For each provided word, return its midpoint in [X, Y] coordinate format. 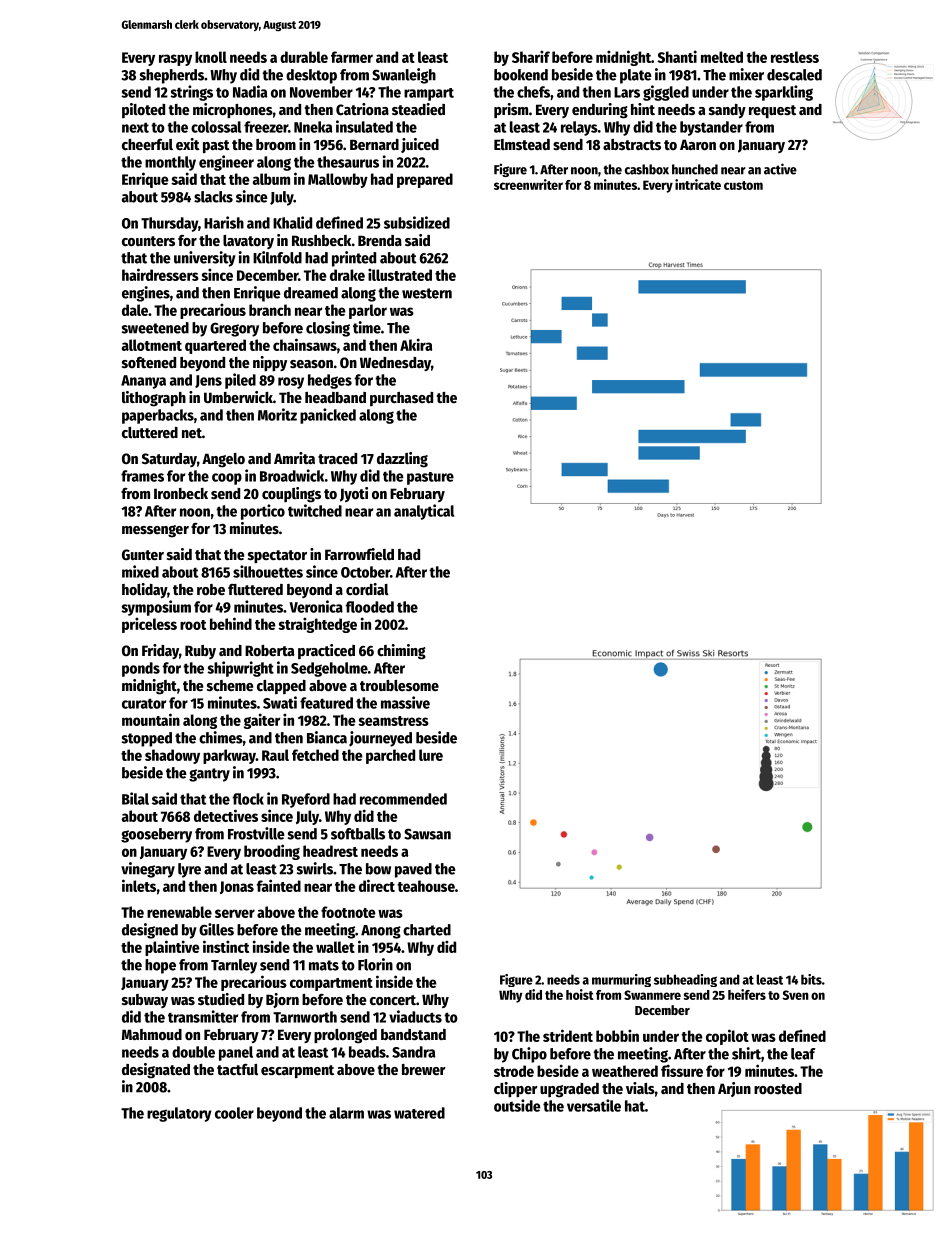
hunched [695, 169]
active [780, 169]
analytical [424, 512]
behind [231, 623]
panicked [328, 416]
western [427, 293]
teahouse [426, 886]
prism [511, 110]
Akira [416, 344]
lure [431, 755]
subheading [685, 980]
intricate [698, 184]
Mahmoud [152, 1034]
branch [270, 310]
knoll [211, 57]
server [235, 913]
